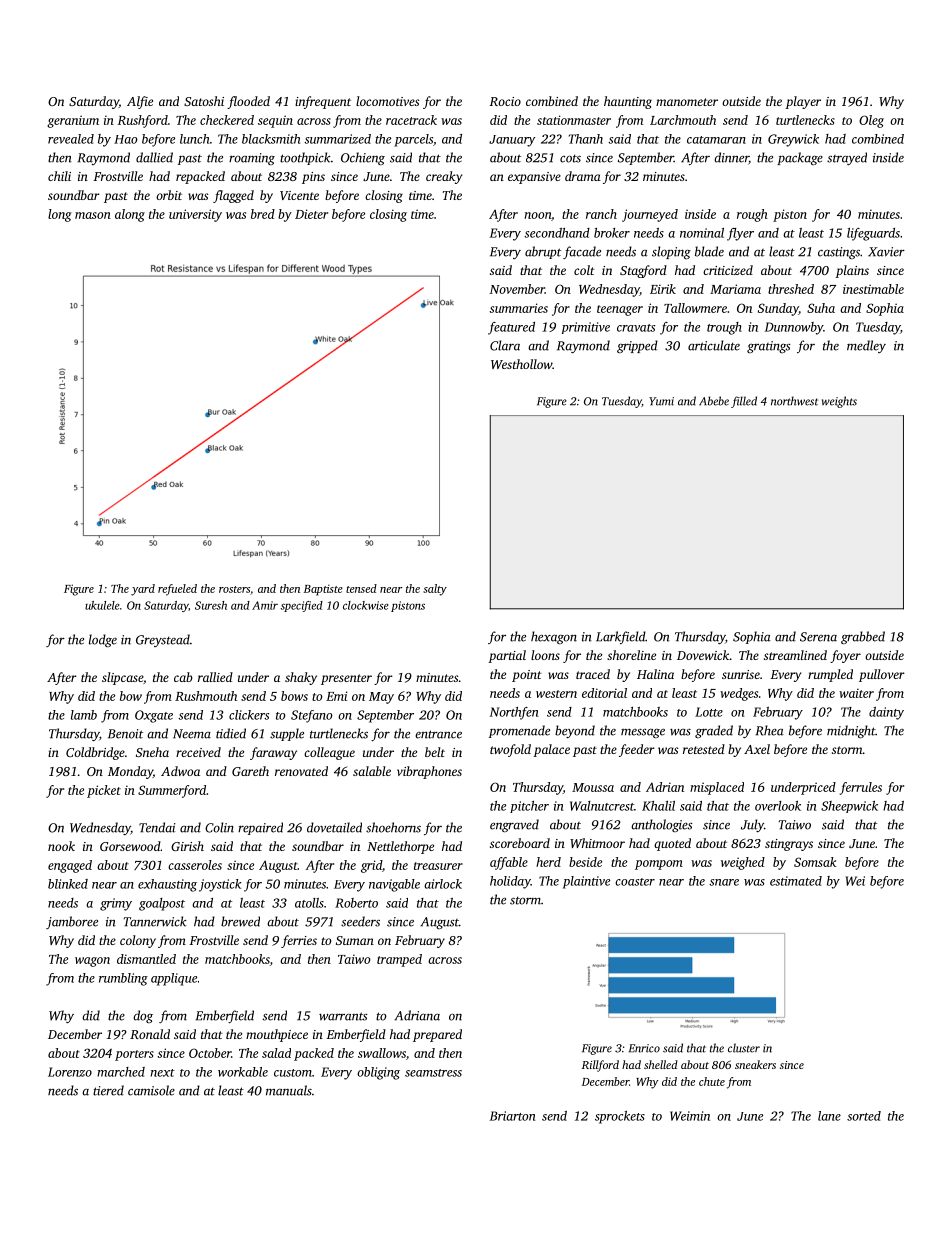  What do you see at coordinates (703, 655) in the screenshot?
I see `Dovewick` at bounding box center [703, 655].
